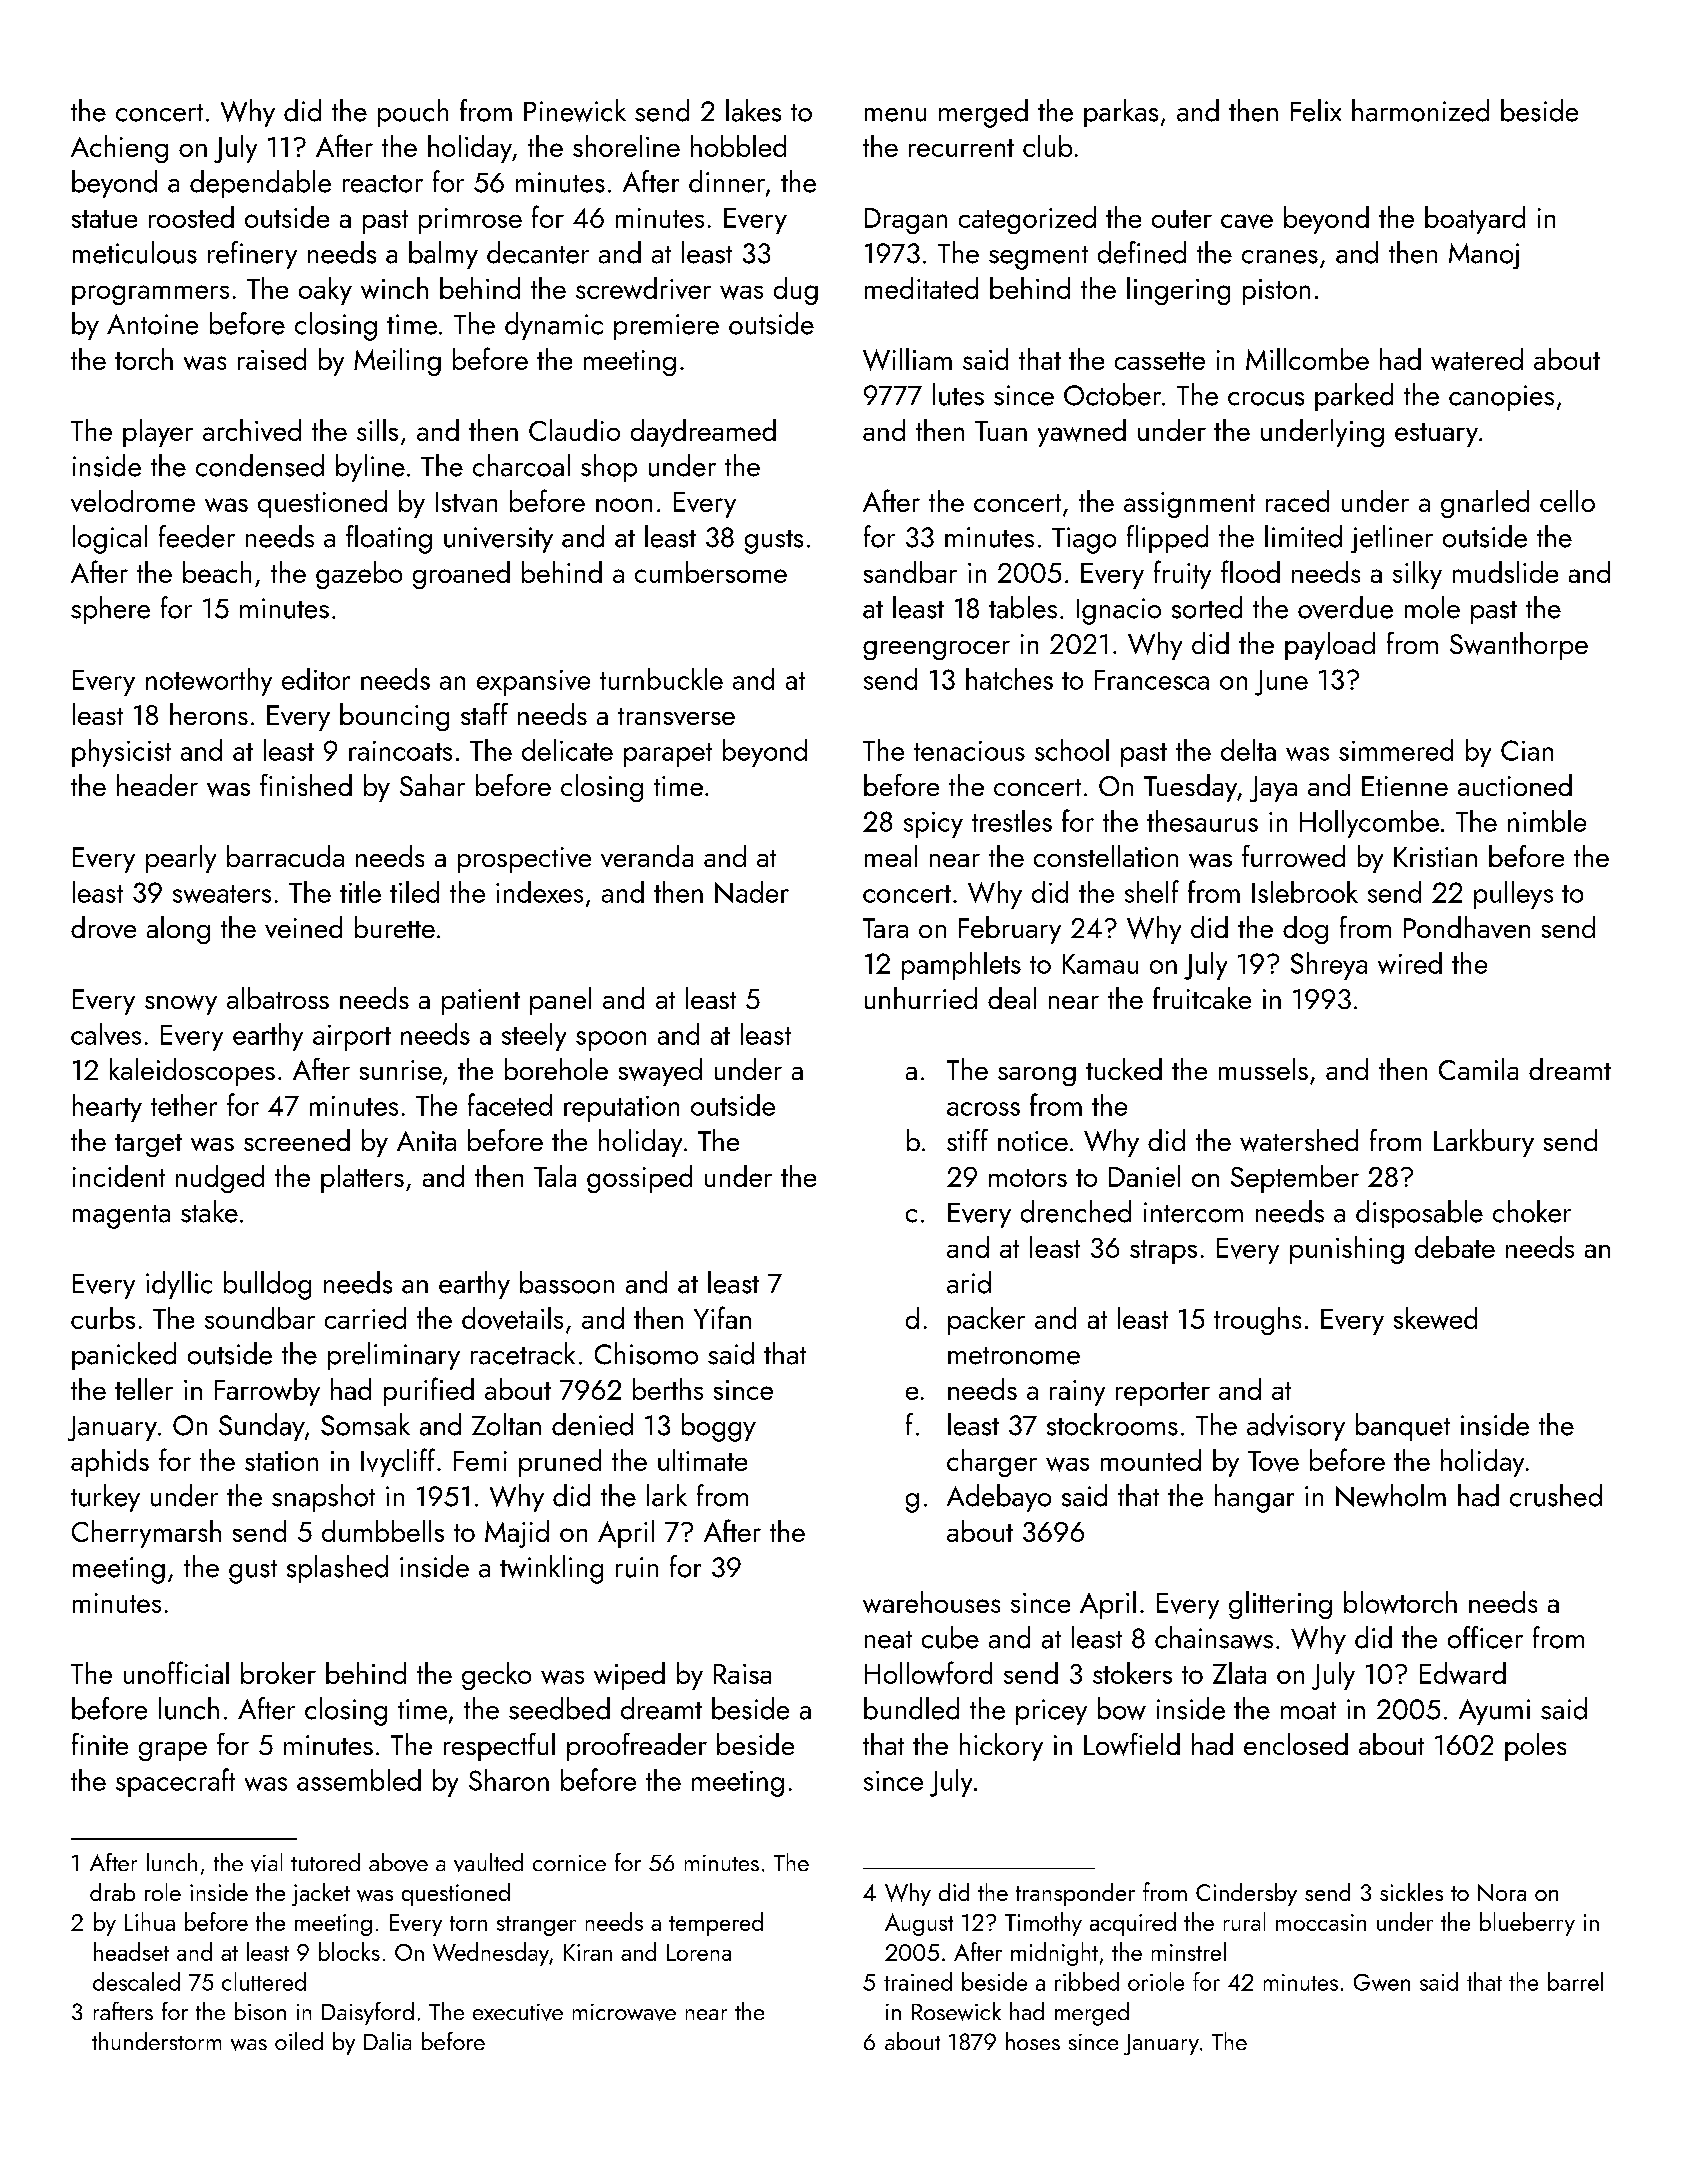 The height and width of the image is (2178, 1683). I want to click on canopies, so click(1501, 398).
